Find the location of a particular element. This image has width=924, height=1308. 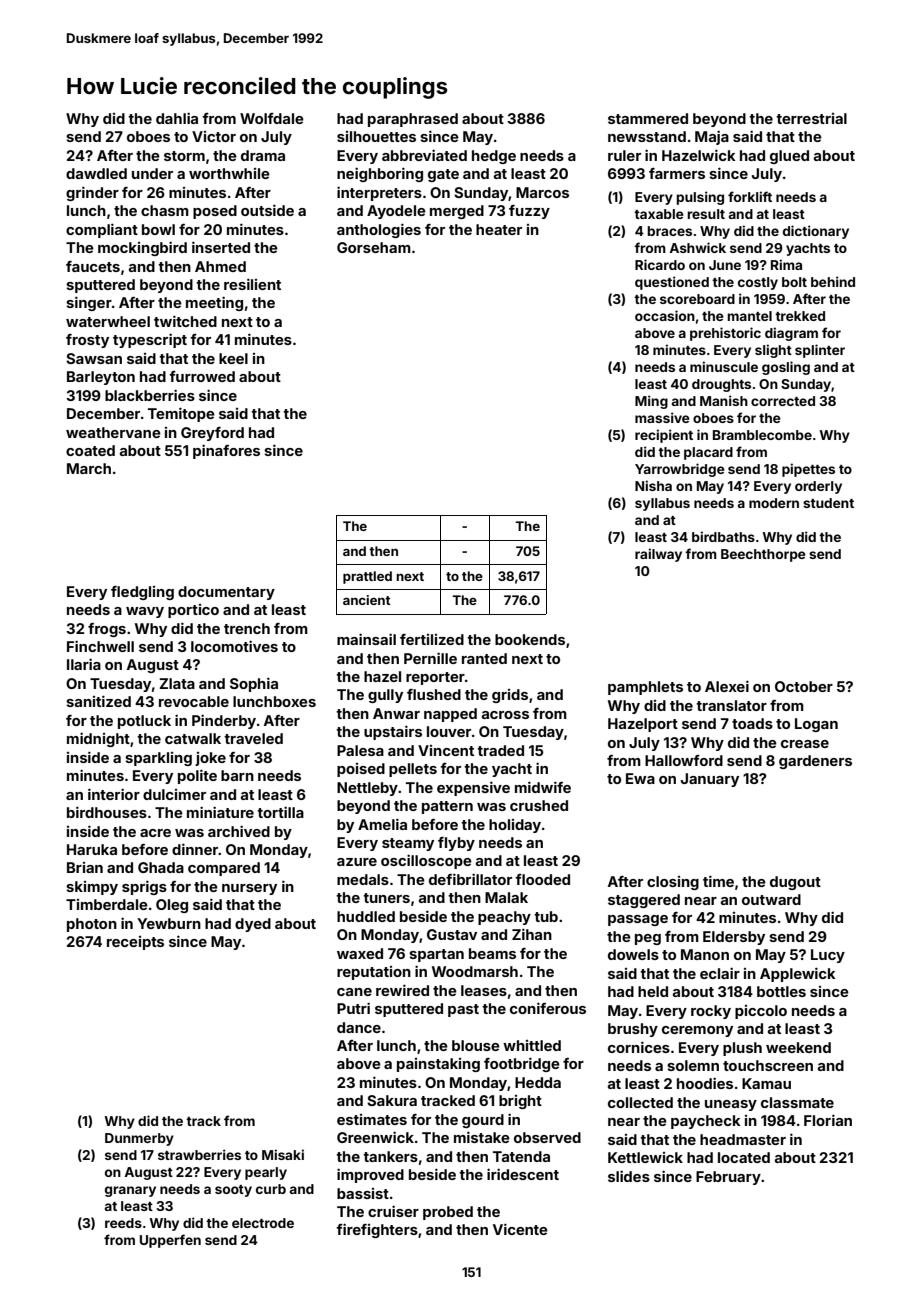

archived is located at coordinates (239, 831).
